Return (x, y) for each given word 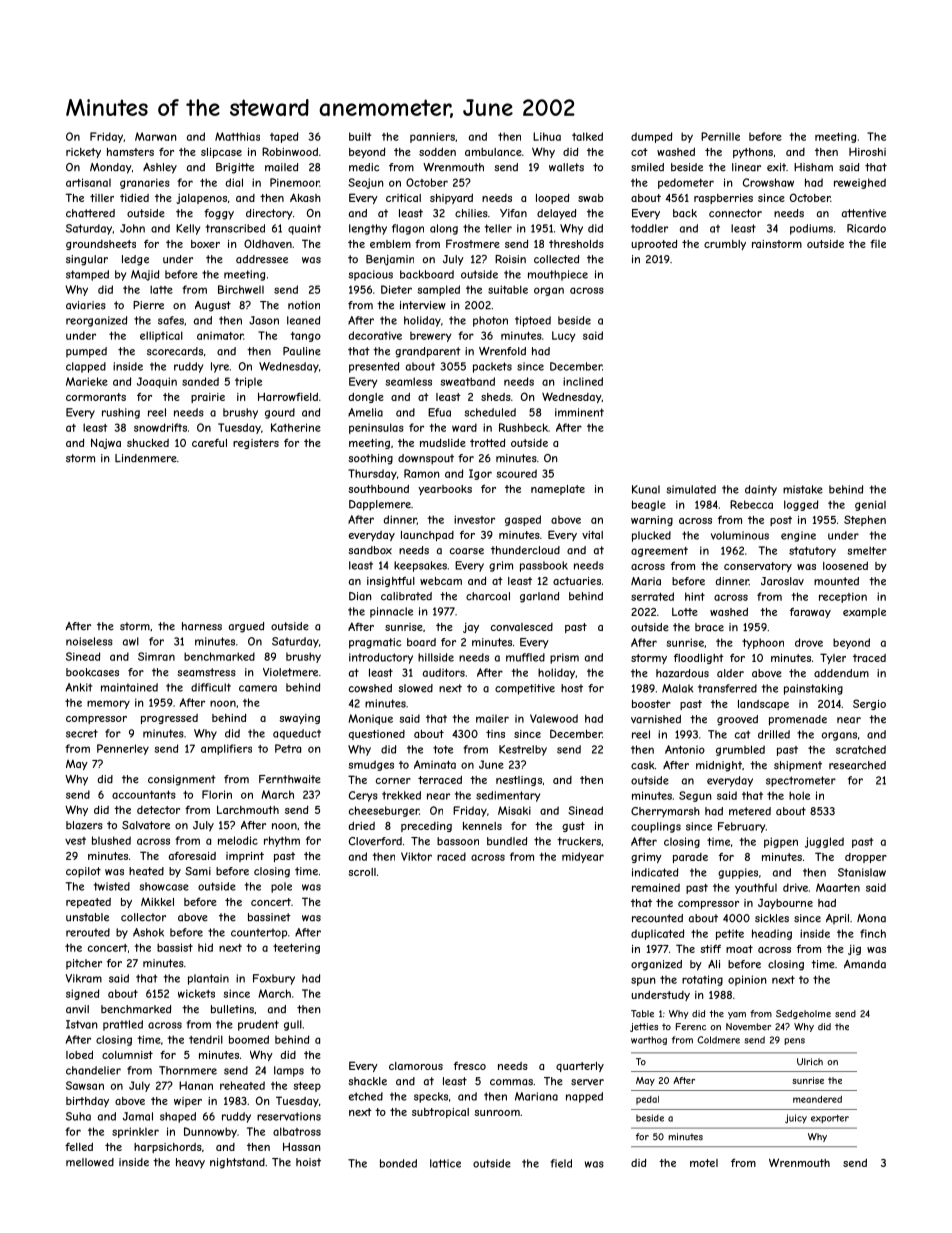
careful (209, 443)
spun (643, 981)
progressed (169, 719)
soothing (370, 459)
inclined (583, 381)
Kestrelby (523, 750)
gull (293, 1025)
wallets (566, 167)
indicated (655, 872)
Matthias (237, 136)
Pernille (720, 136)
